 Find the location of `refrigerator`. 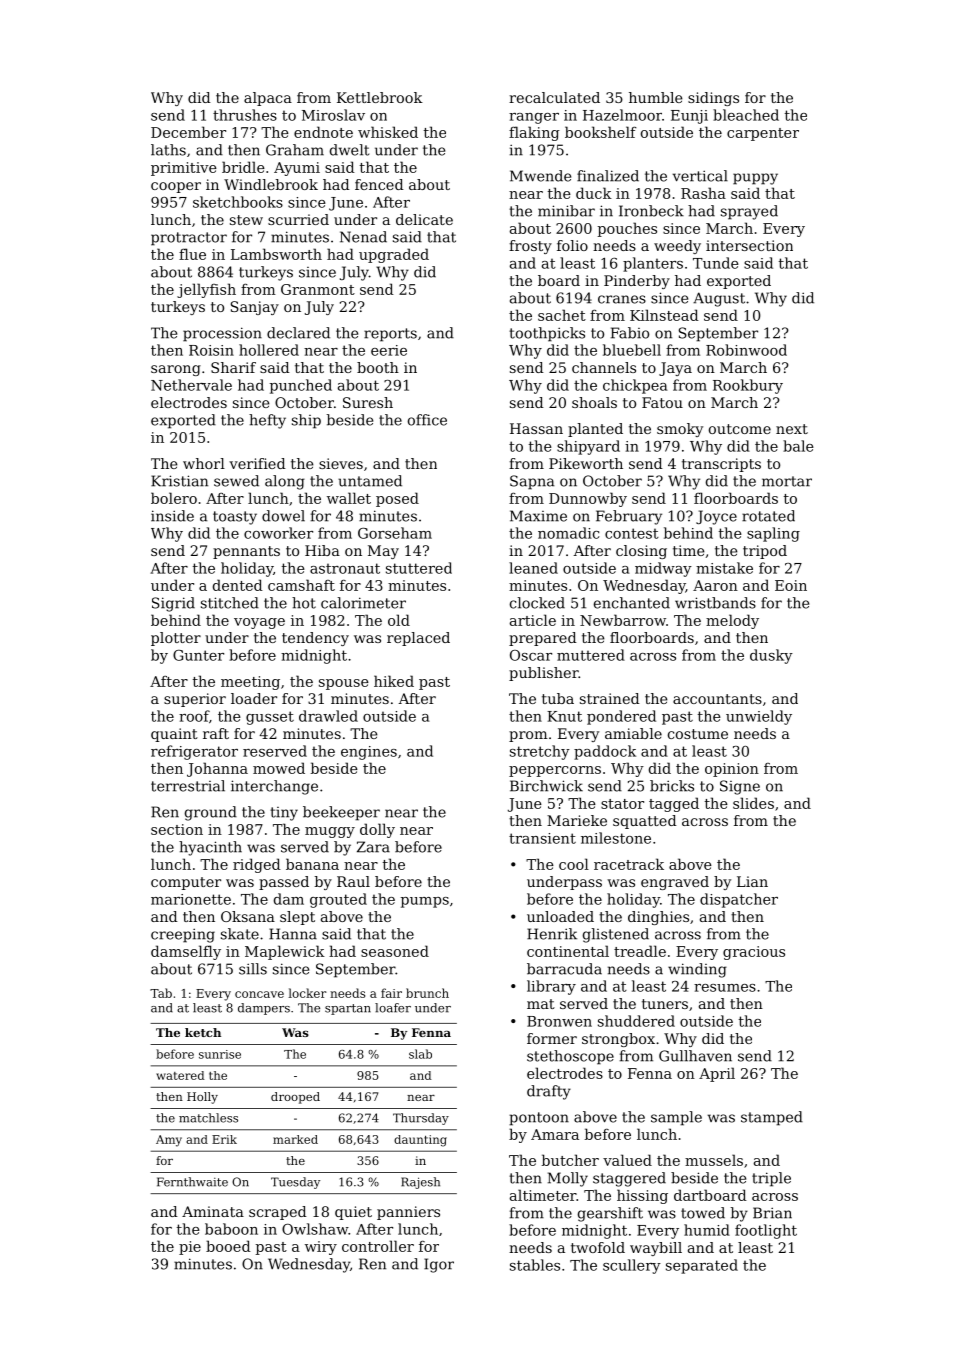

refrigerator is located at coordinates (194, 752).
